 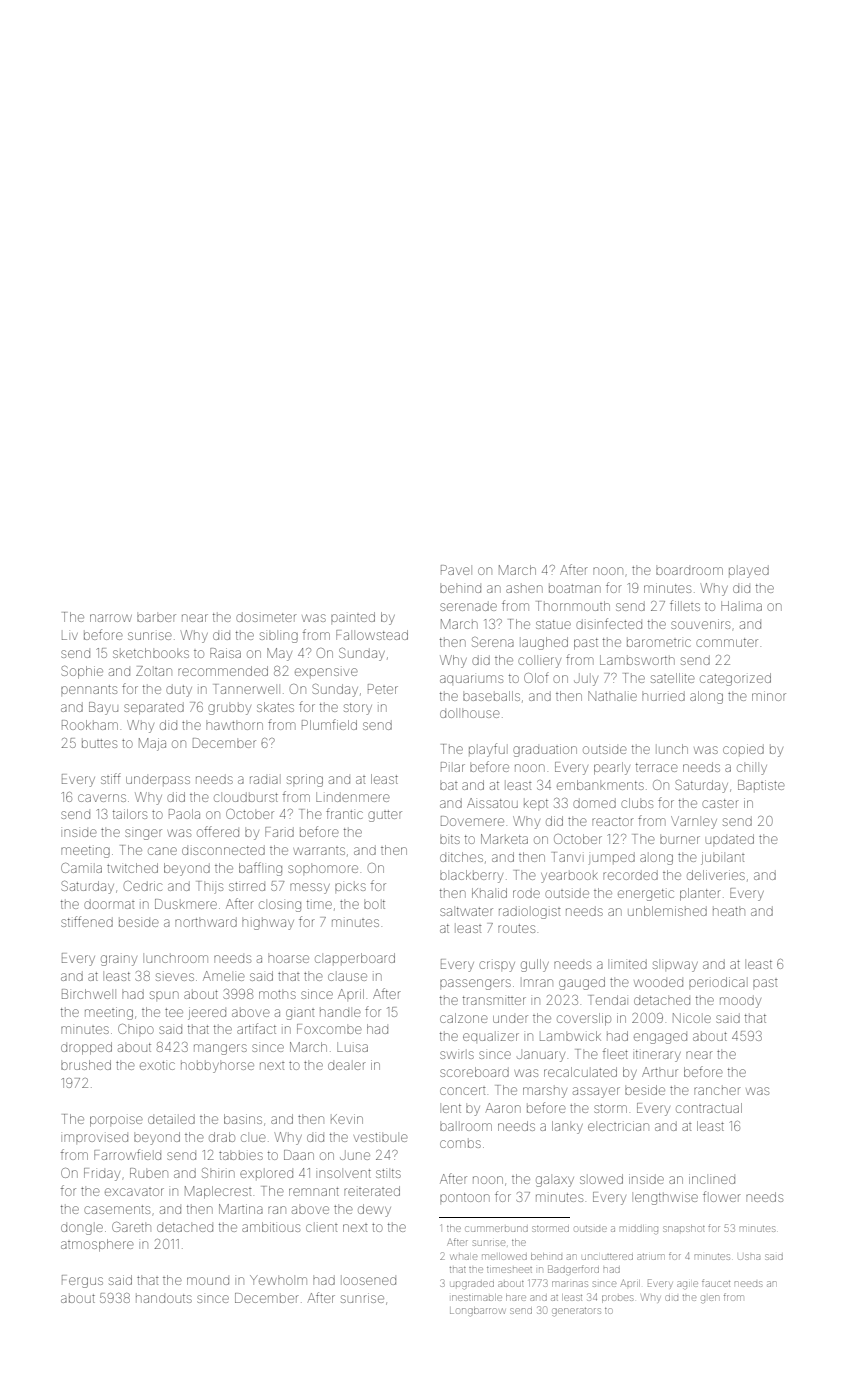 I want to click on Halima, so click(x=741, y=606).
